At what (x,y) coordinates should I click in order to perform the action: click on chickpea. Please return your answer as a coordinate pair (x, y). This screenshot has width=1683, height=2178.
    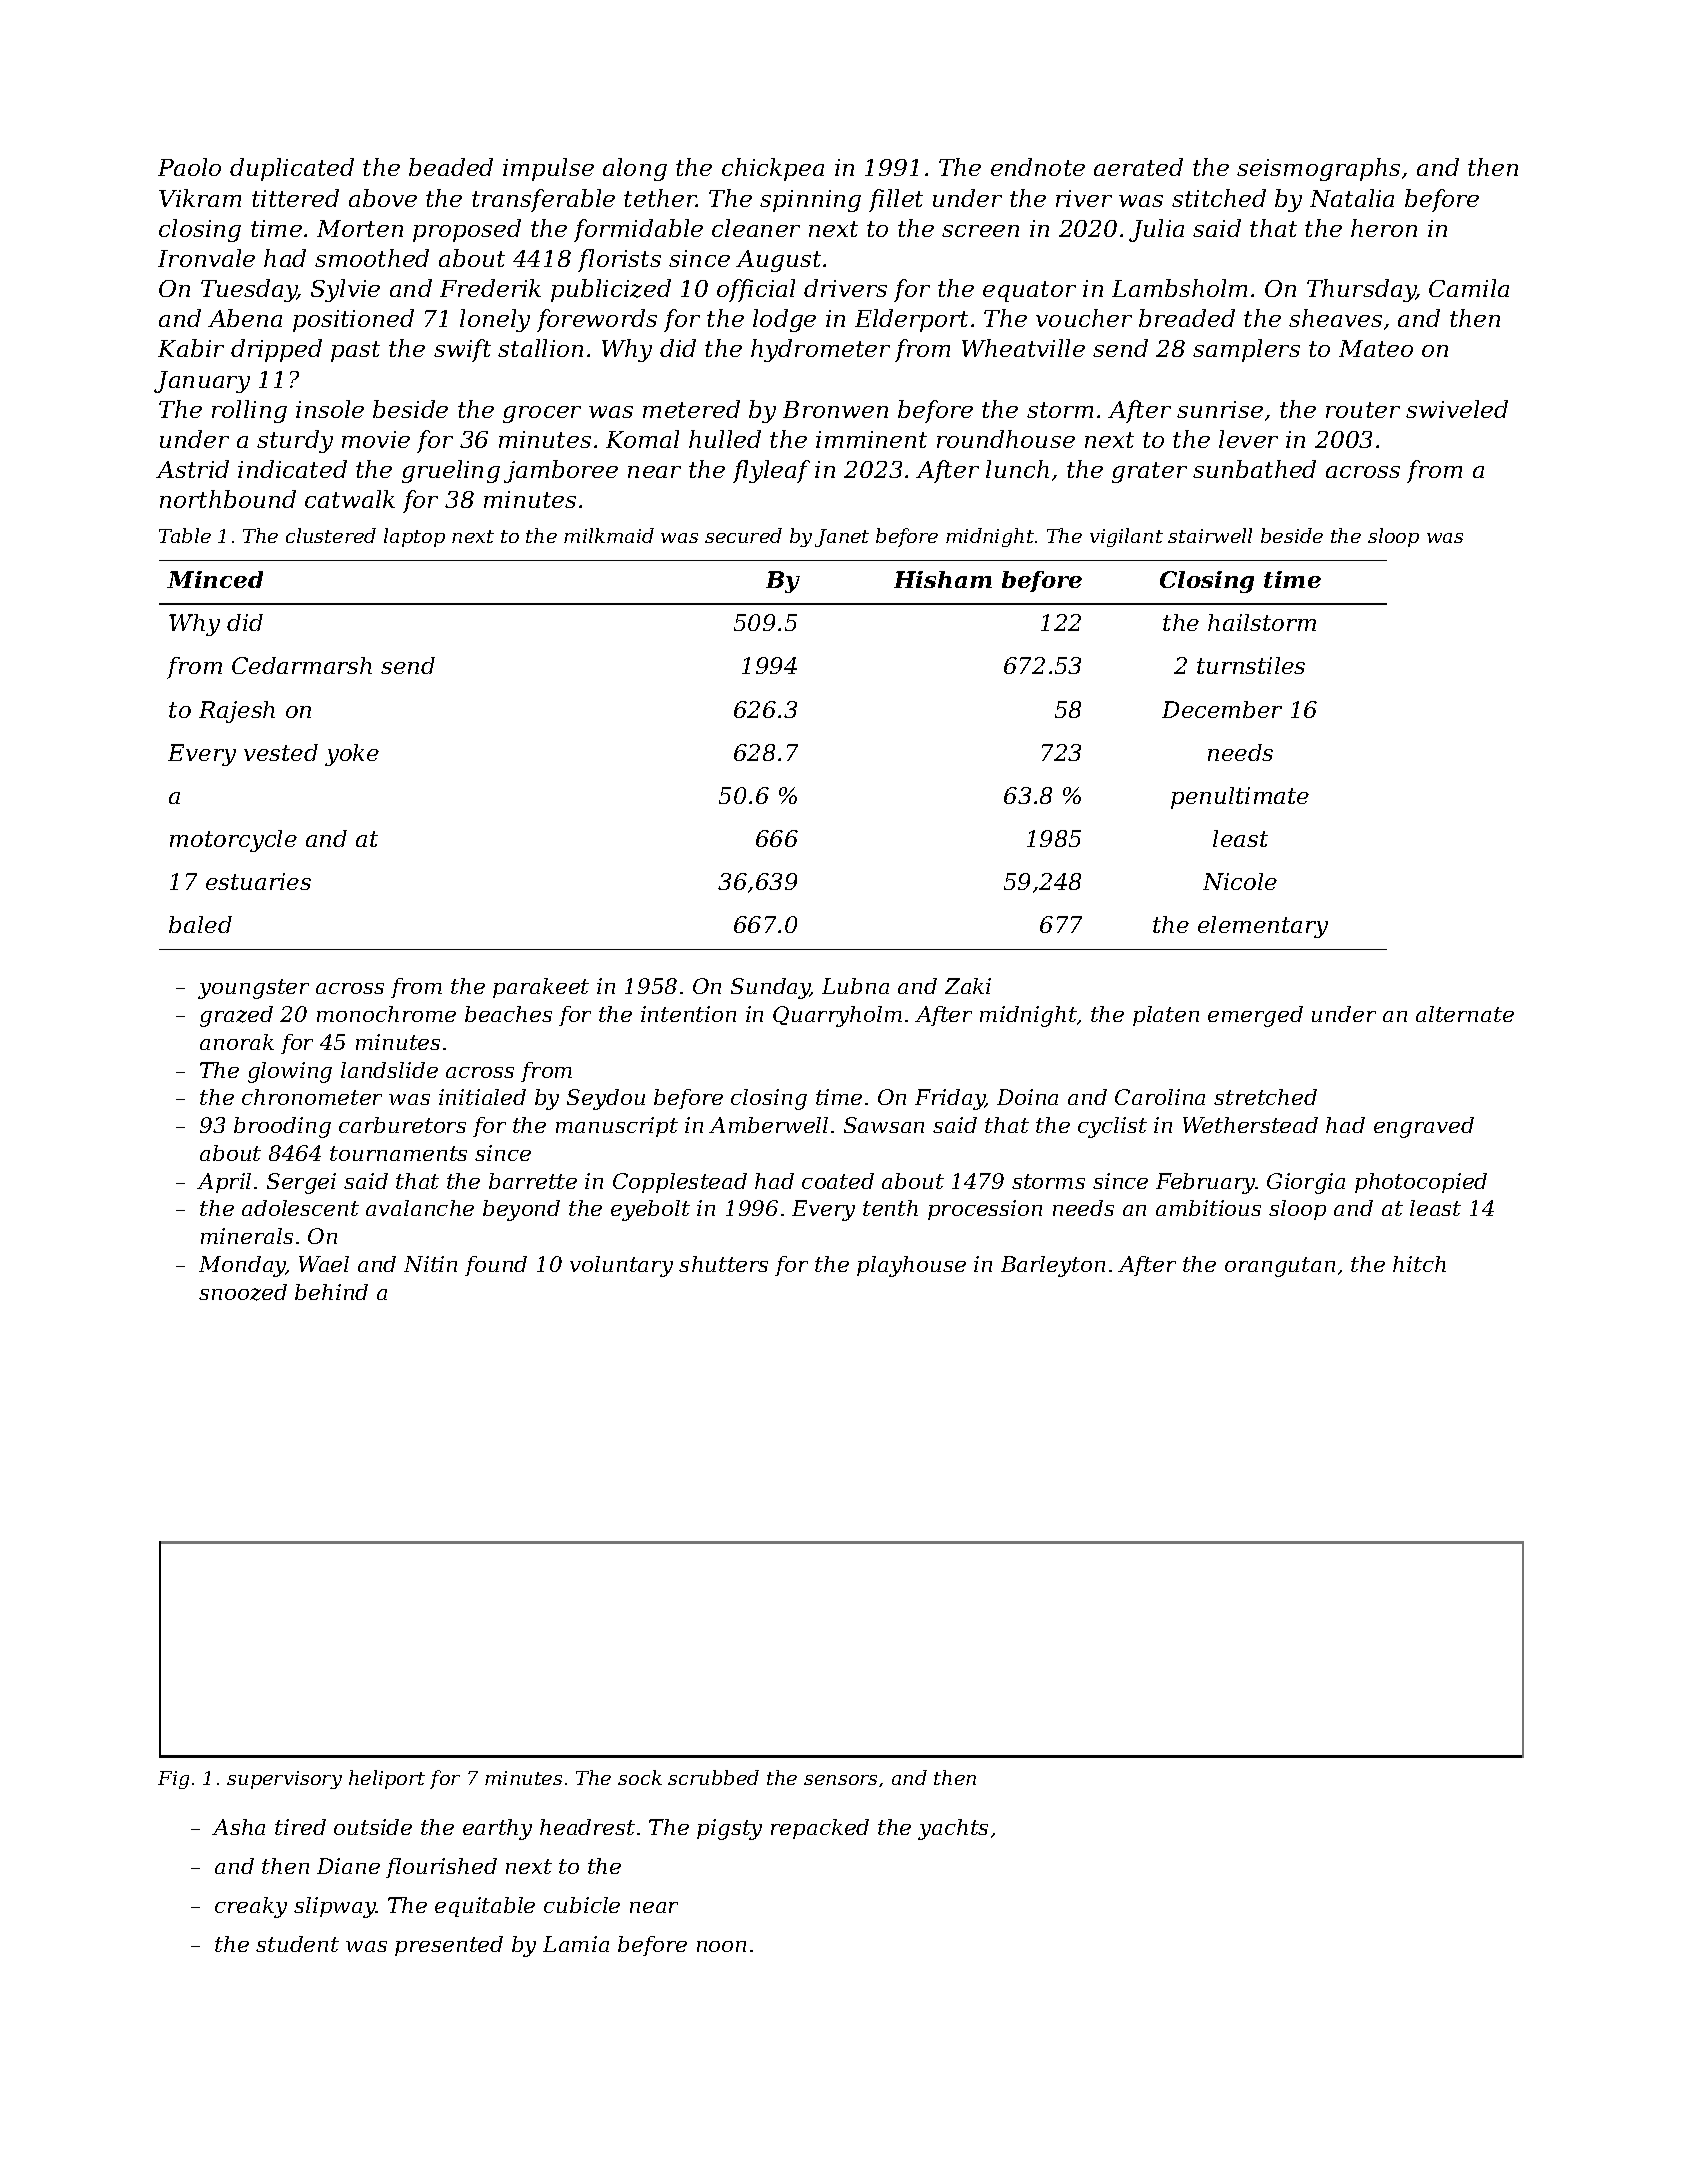
    Looking at the image, I should click on (773, 169).
